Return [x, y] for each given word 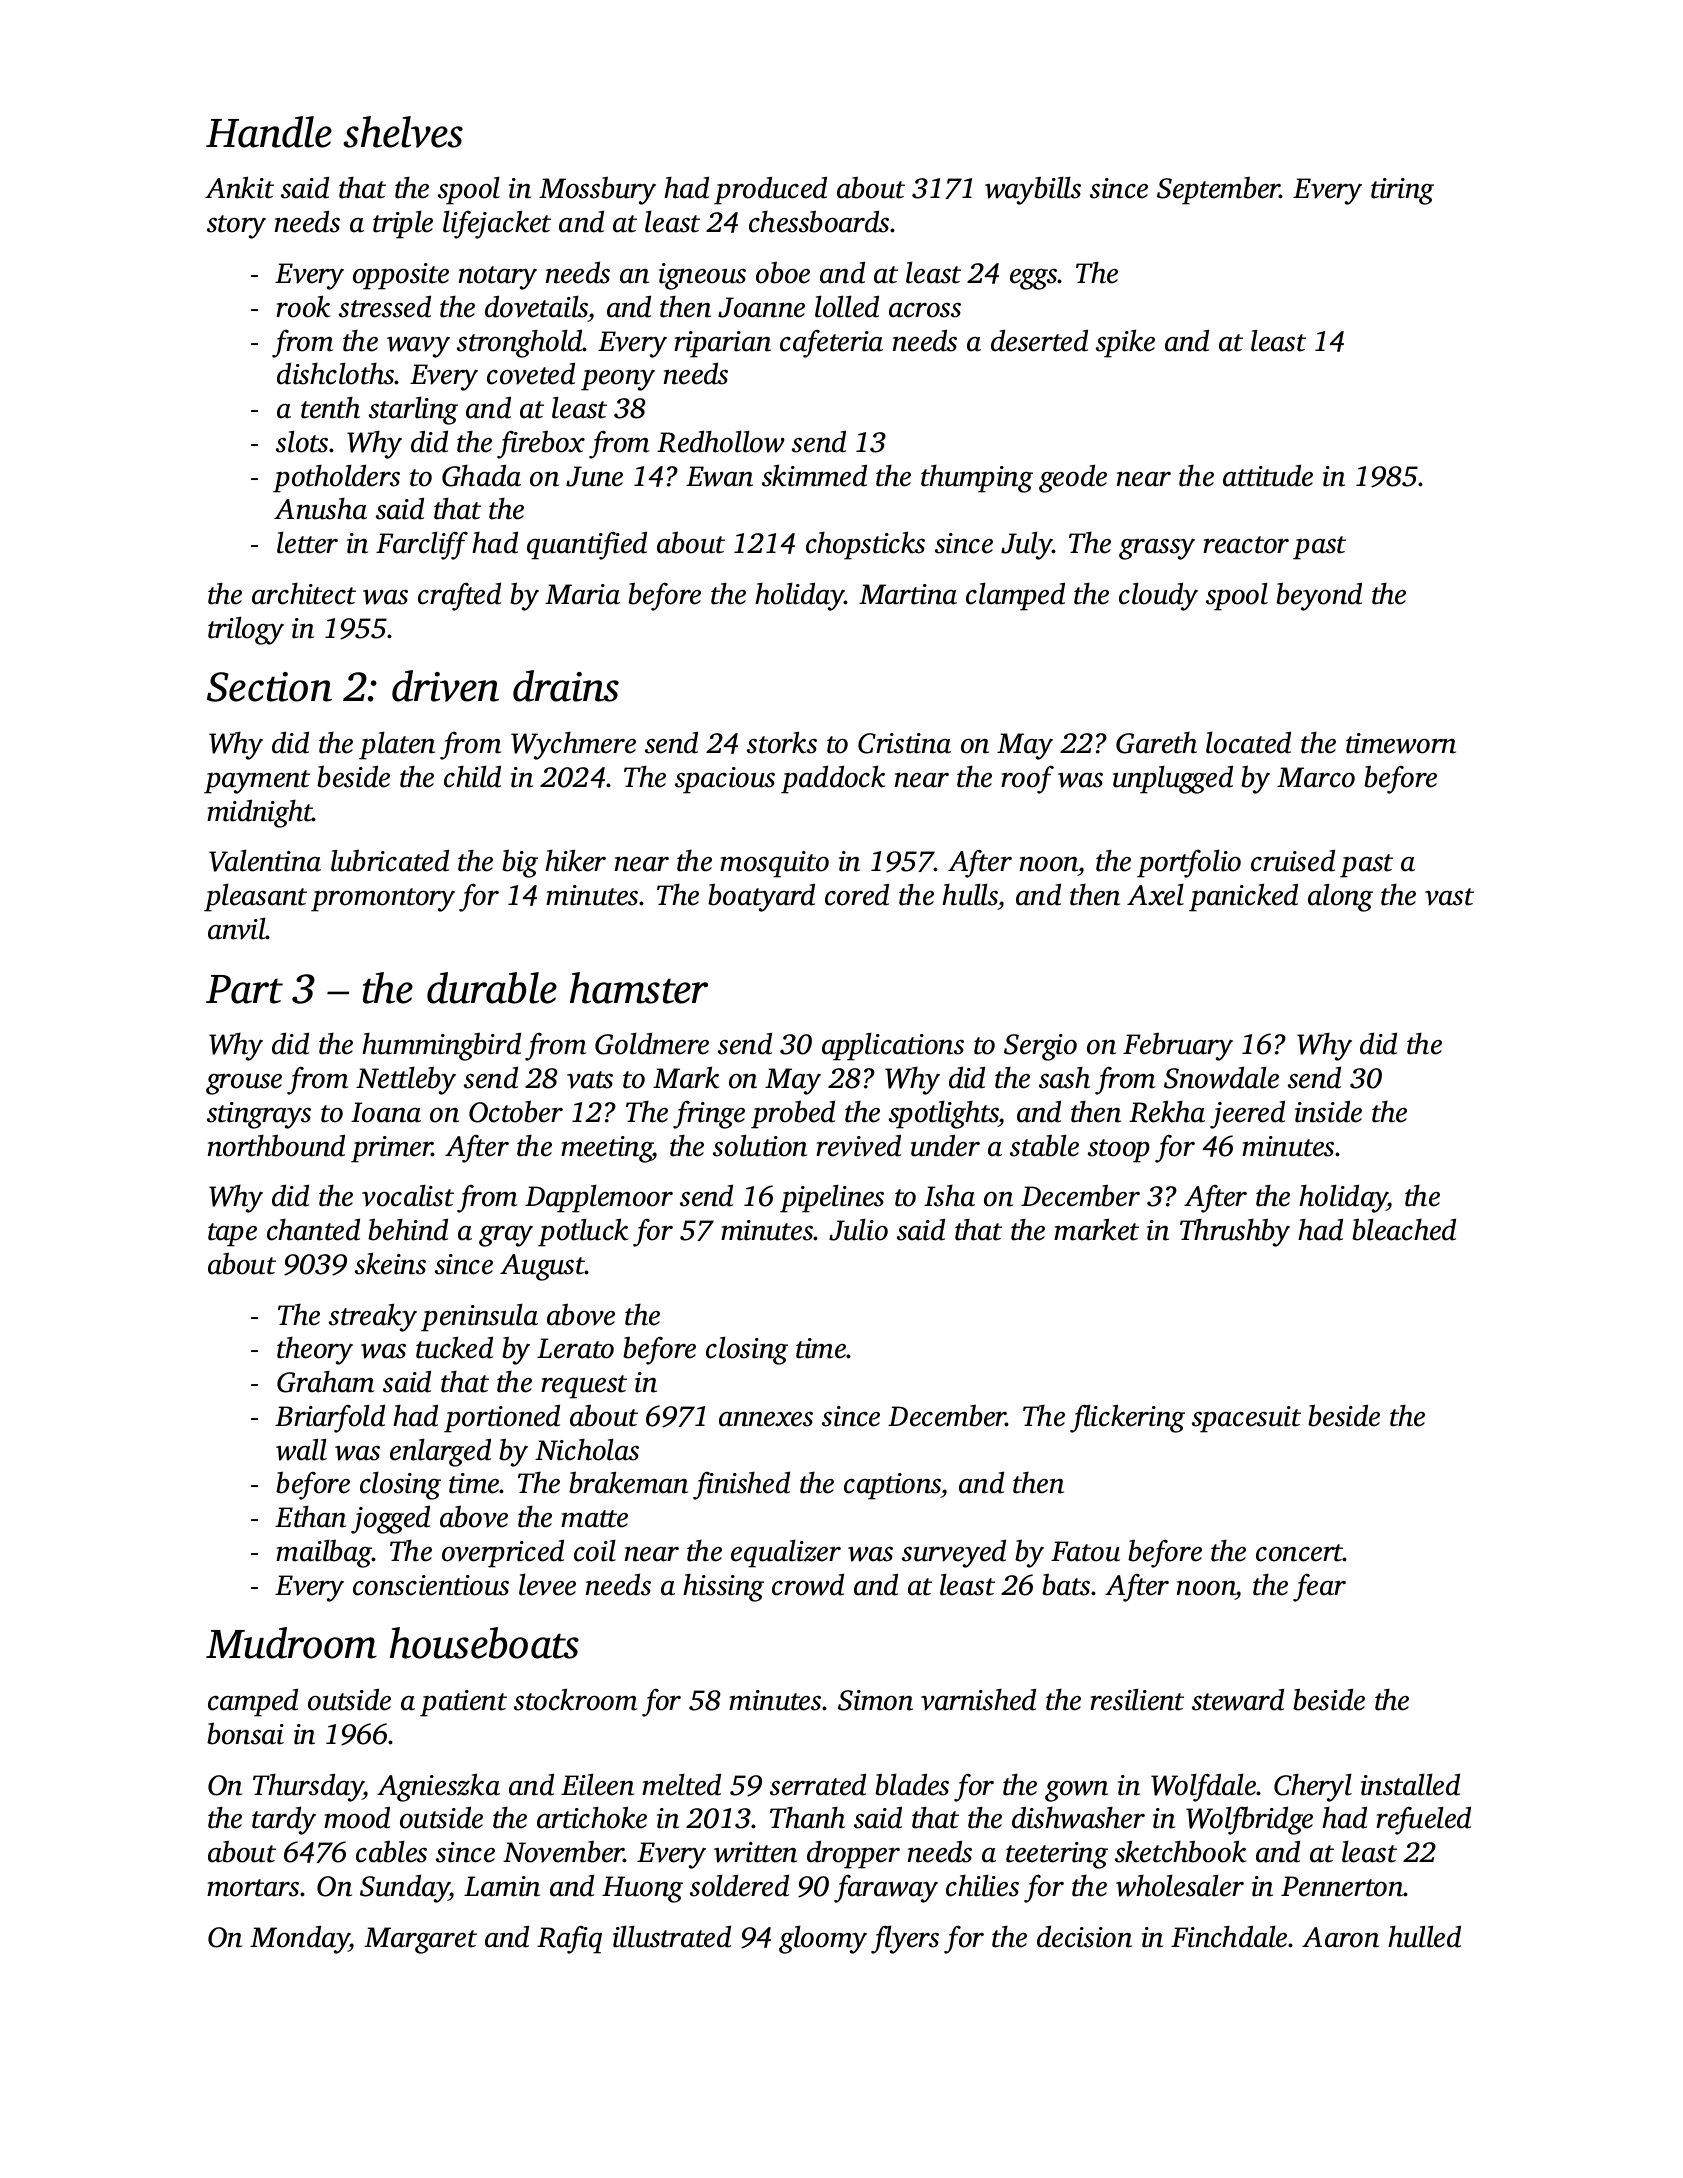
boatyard [761, 897]
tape [232, 1235]
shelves [403, 132]
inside [1328, 1111]
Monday [299, 1939]
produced [770, 190]
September [1218, 190]
